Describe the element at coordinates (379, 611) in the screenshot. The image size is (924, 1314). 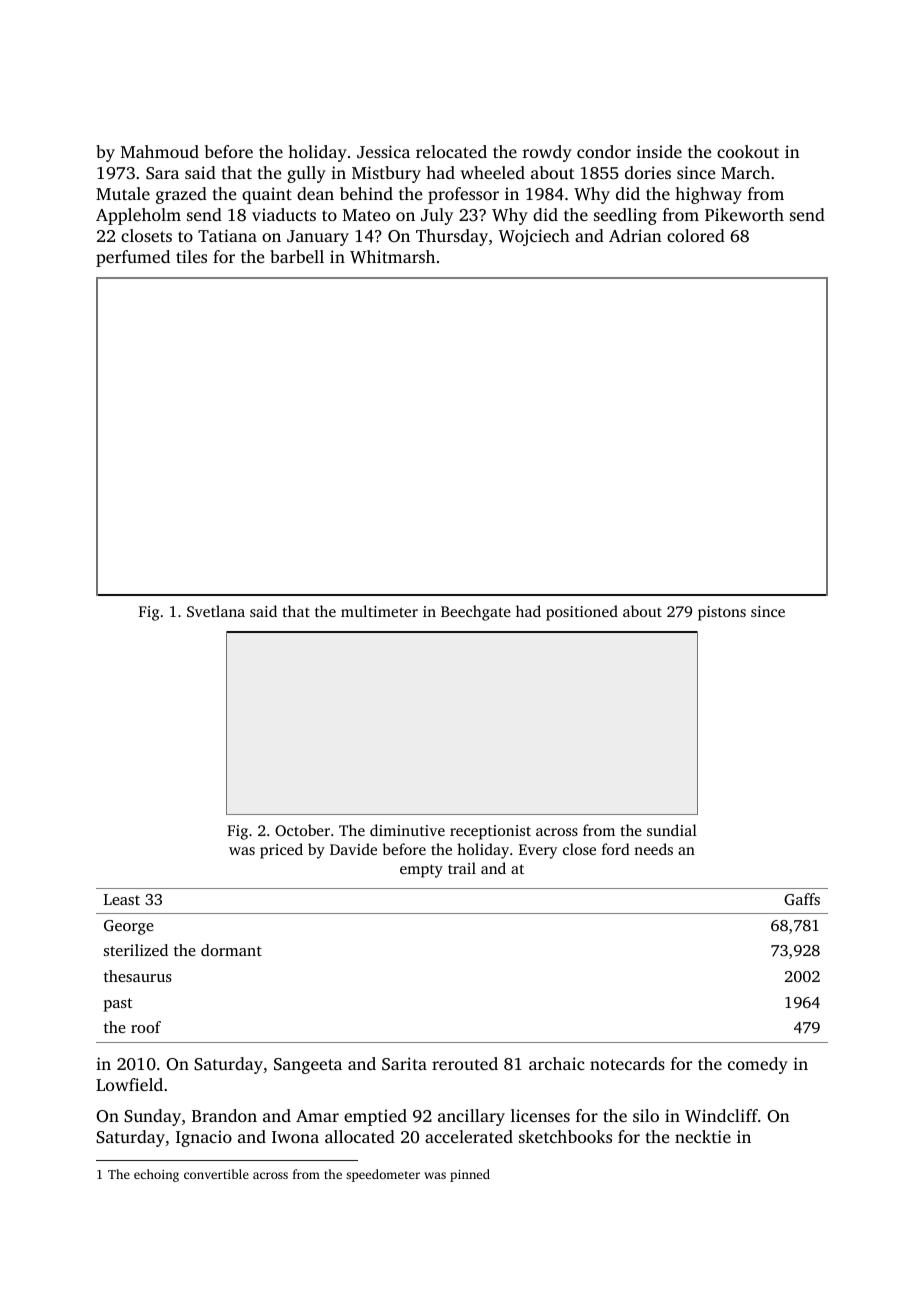
I see `multimeter` at that location.
